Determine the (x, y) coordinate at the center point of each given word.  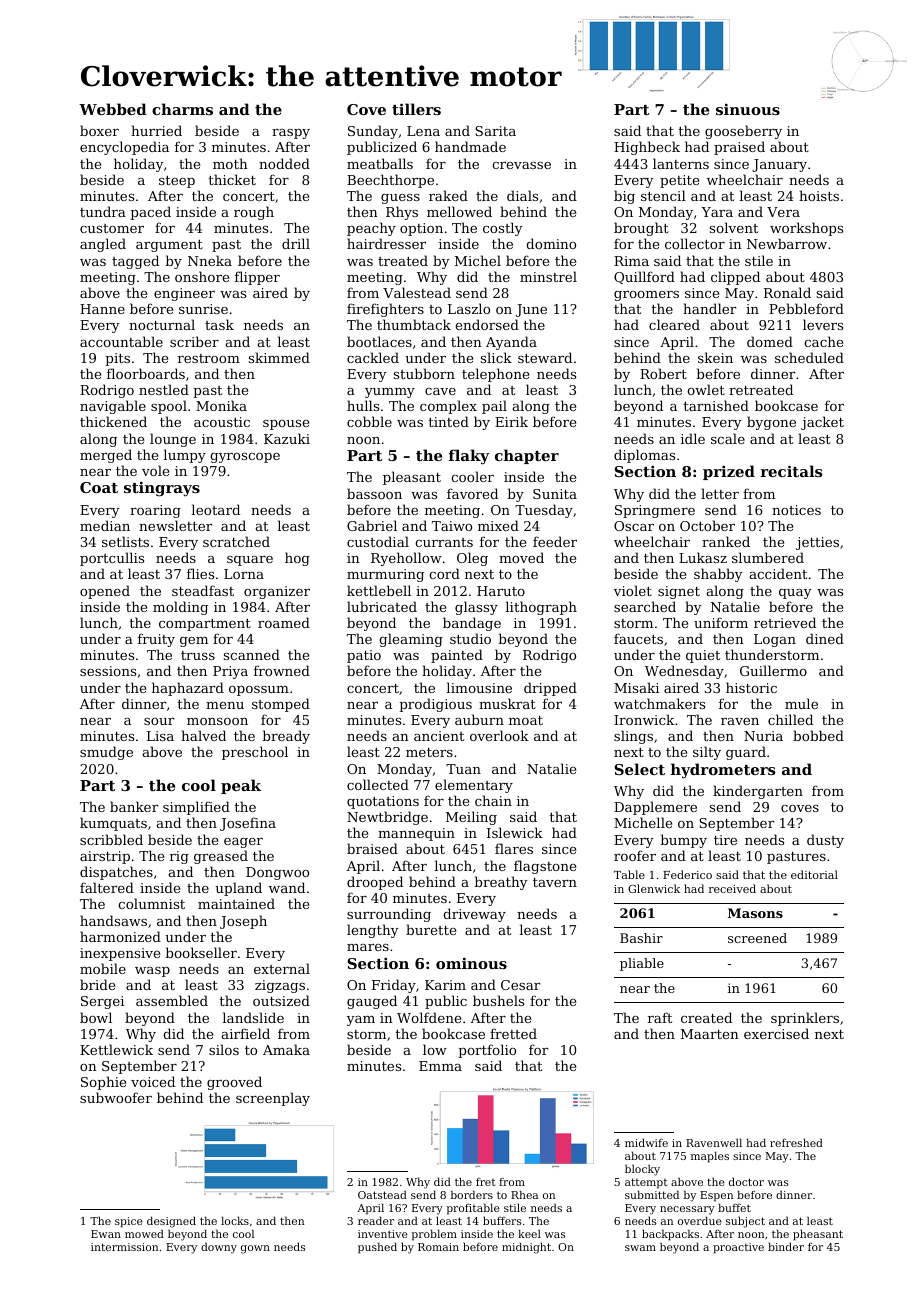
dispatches (116, 873)
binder (786, 1246)
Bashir (641, 938)
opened (105, 592)
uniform (721, 622)
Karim (445, 985)
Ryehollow (406, 559)
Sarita (495, 131)
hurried (156, 130)
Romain (438, 1247)
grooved (234, 1083)
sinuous (748, 109)
